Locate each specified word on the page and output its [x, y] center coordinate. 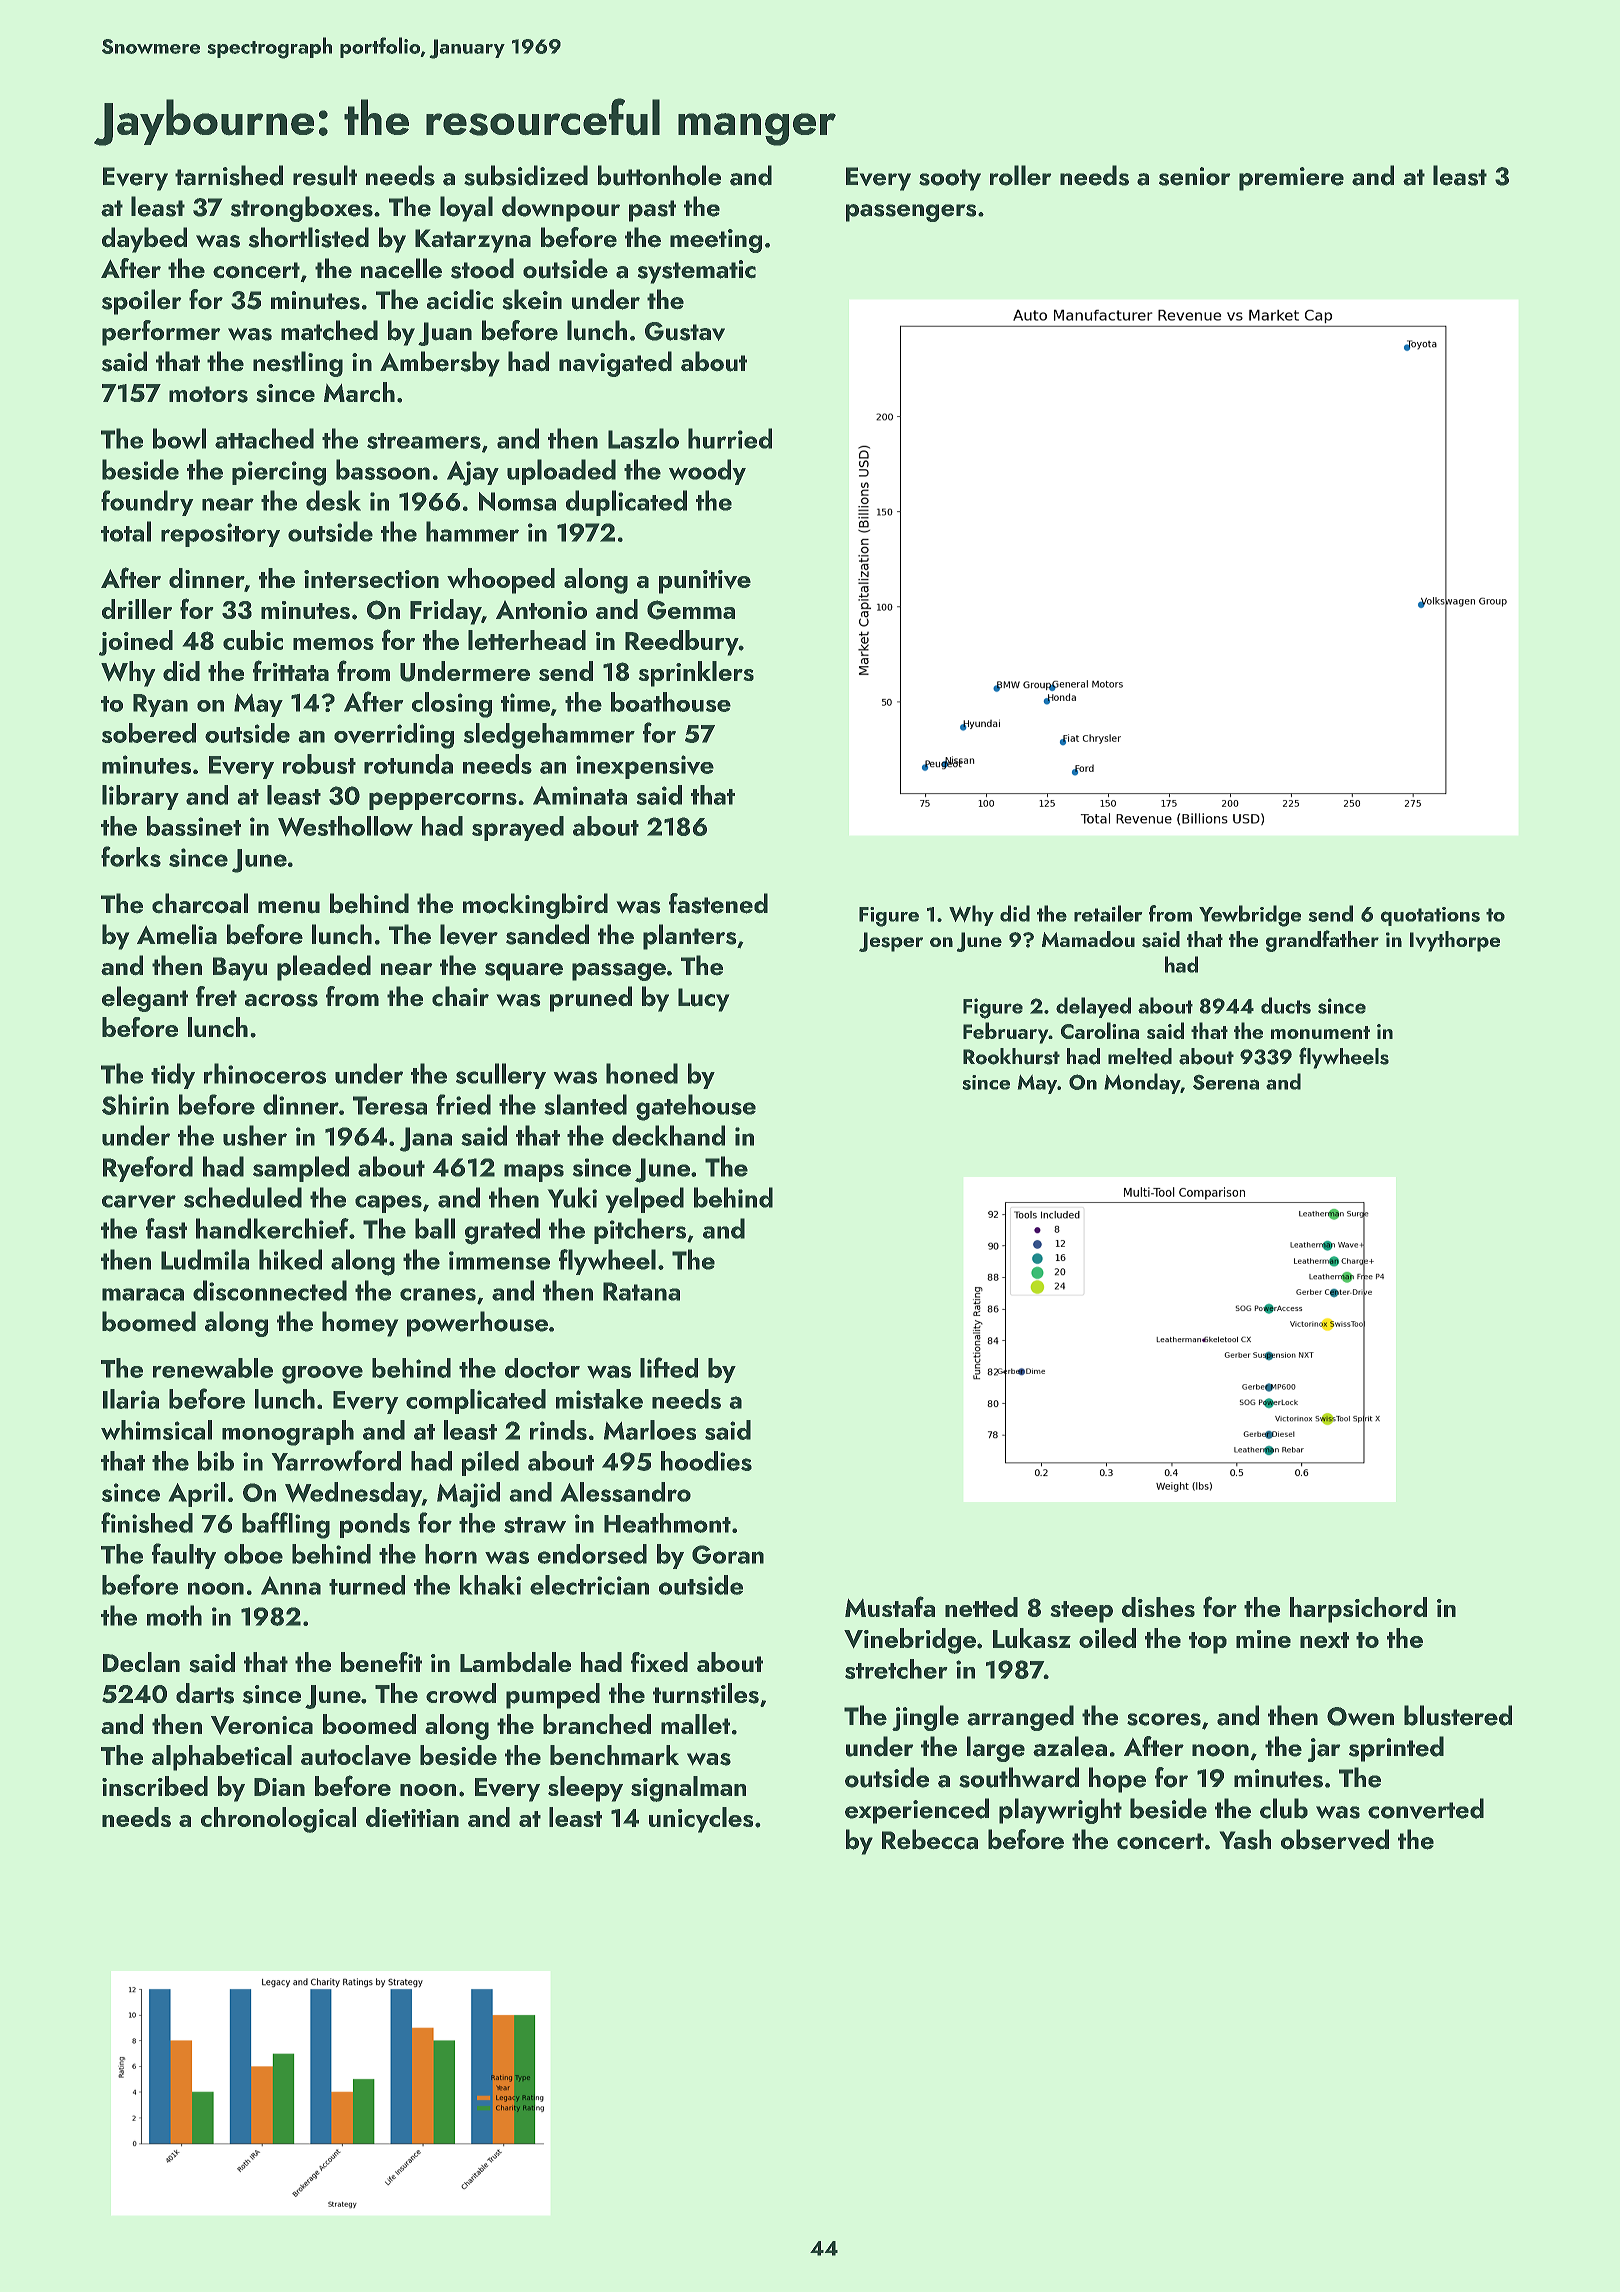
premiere [1291, 179]
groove [322, 1375]
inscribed [155, 1786]
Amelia [177, 934]
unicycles [701, 1820]
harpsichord [1358, 1610]
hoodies [706, 1461]
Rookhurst [1011, 1056]
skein [532, 299]
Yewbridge [1250, 916]
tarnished [229, 175]
